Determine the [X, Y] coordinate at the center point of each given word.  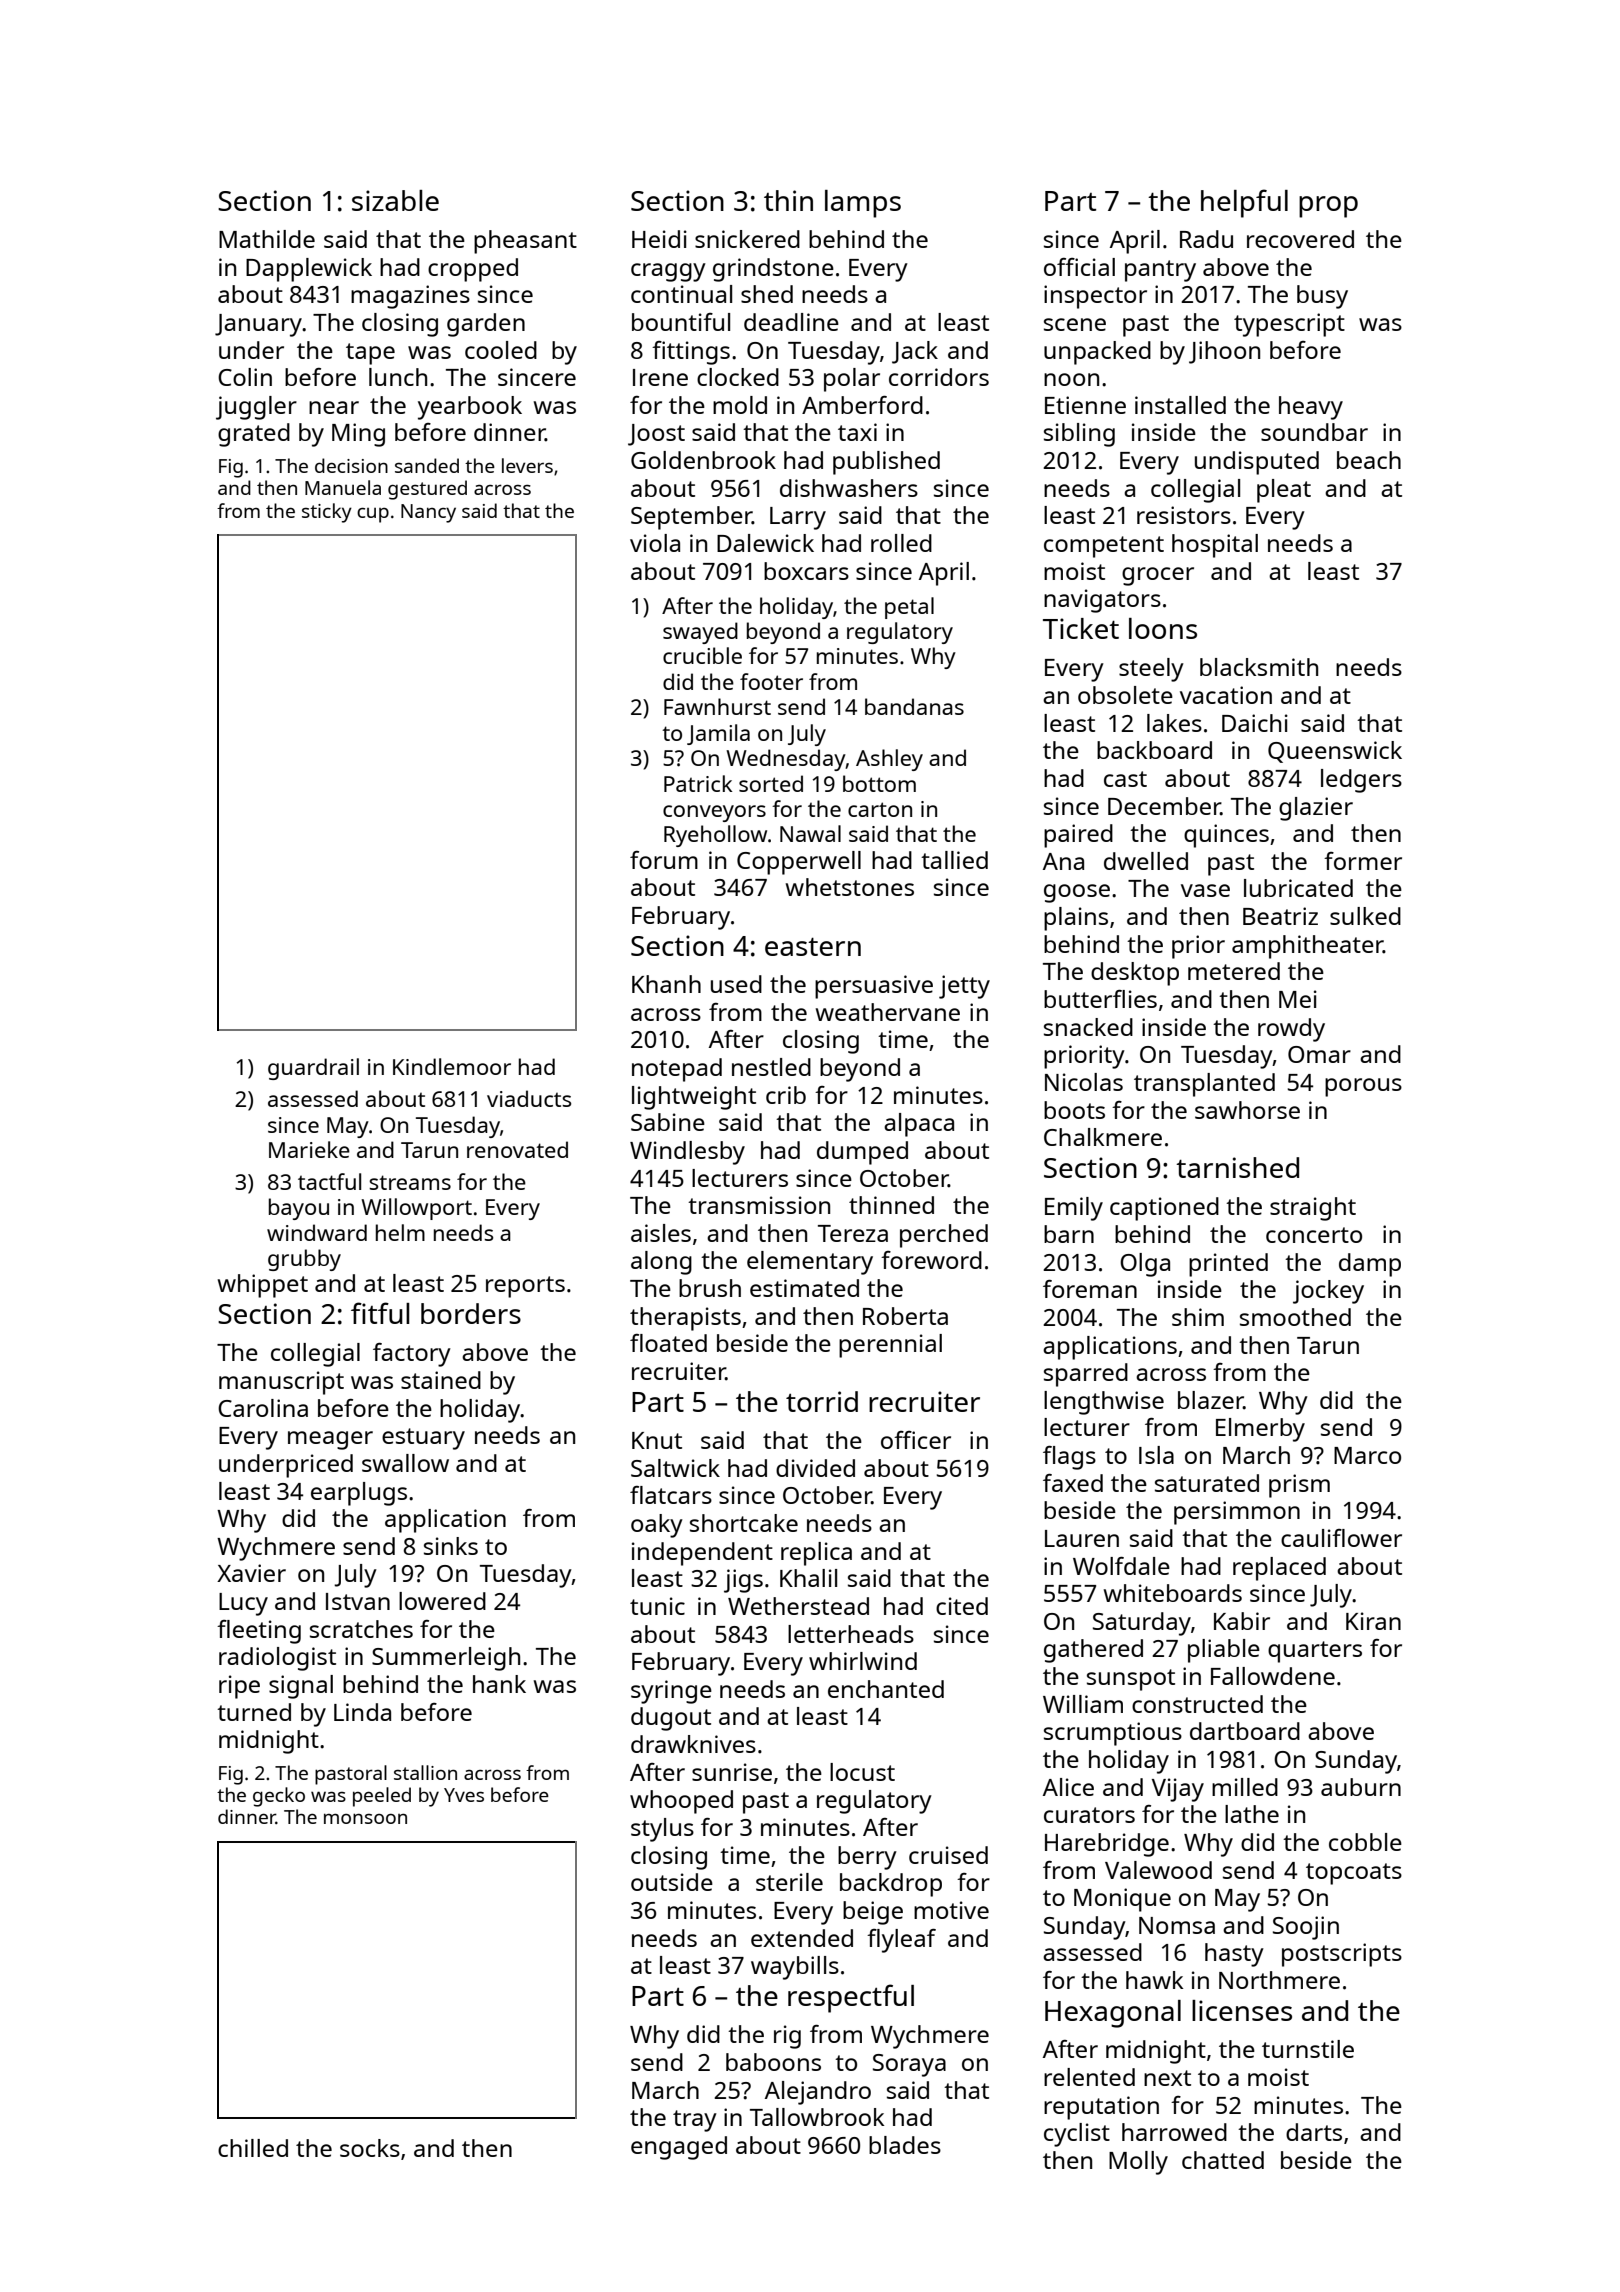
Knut [657, 1440]
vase [1205, 890]
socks [370, 2148]
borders [471, 1313]
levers [527, 465]
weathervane [888, 1012]
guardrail [313, 1069]
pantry [1160, 271]
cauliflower [1341, 1538]
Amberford [862, 405]
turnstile [1308, 2049]
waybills [795, 1968]
